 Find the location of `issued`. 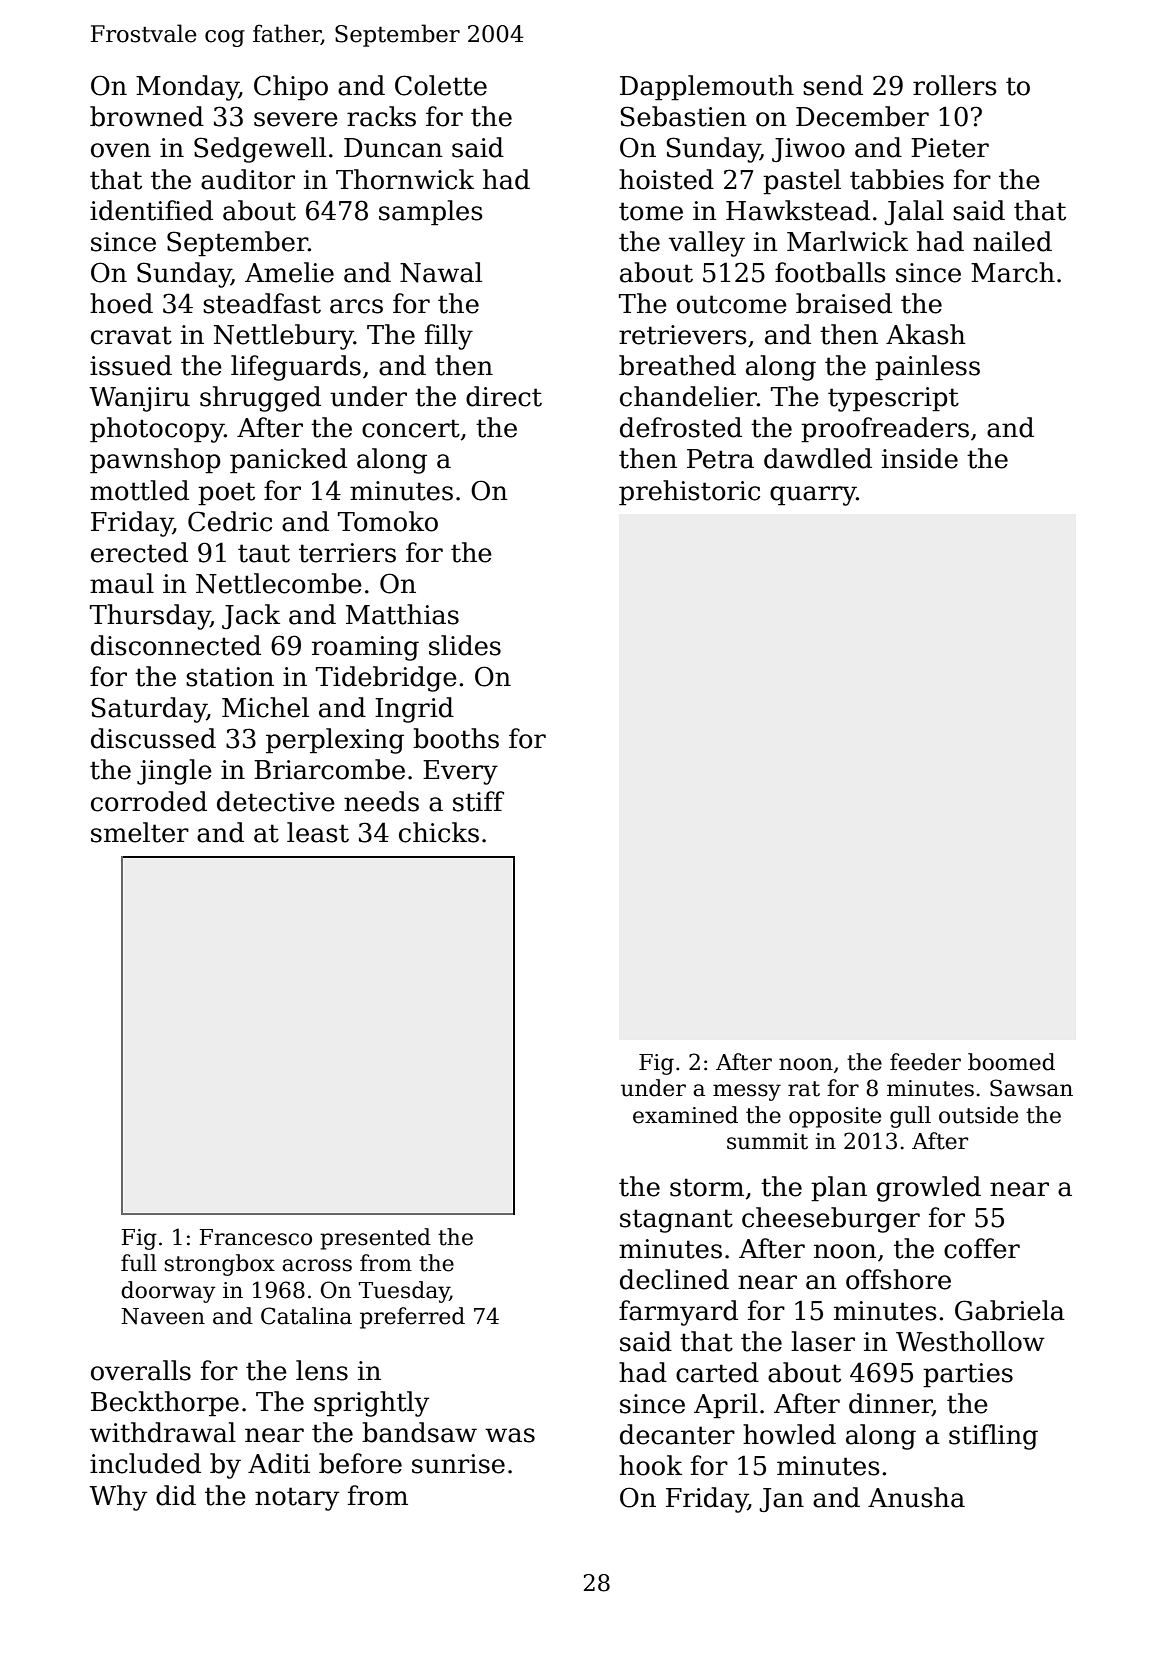

issued is located at coordinates (131, 365).
